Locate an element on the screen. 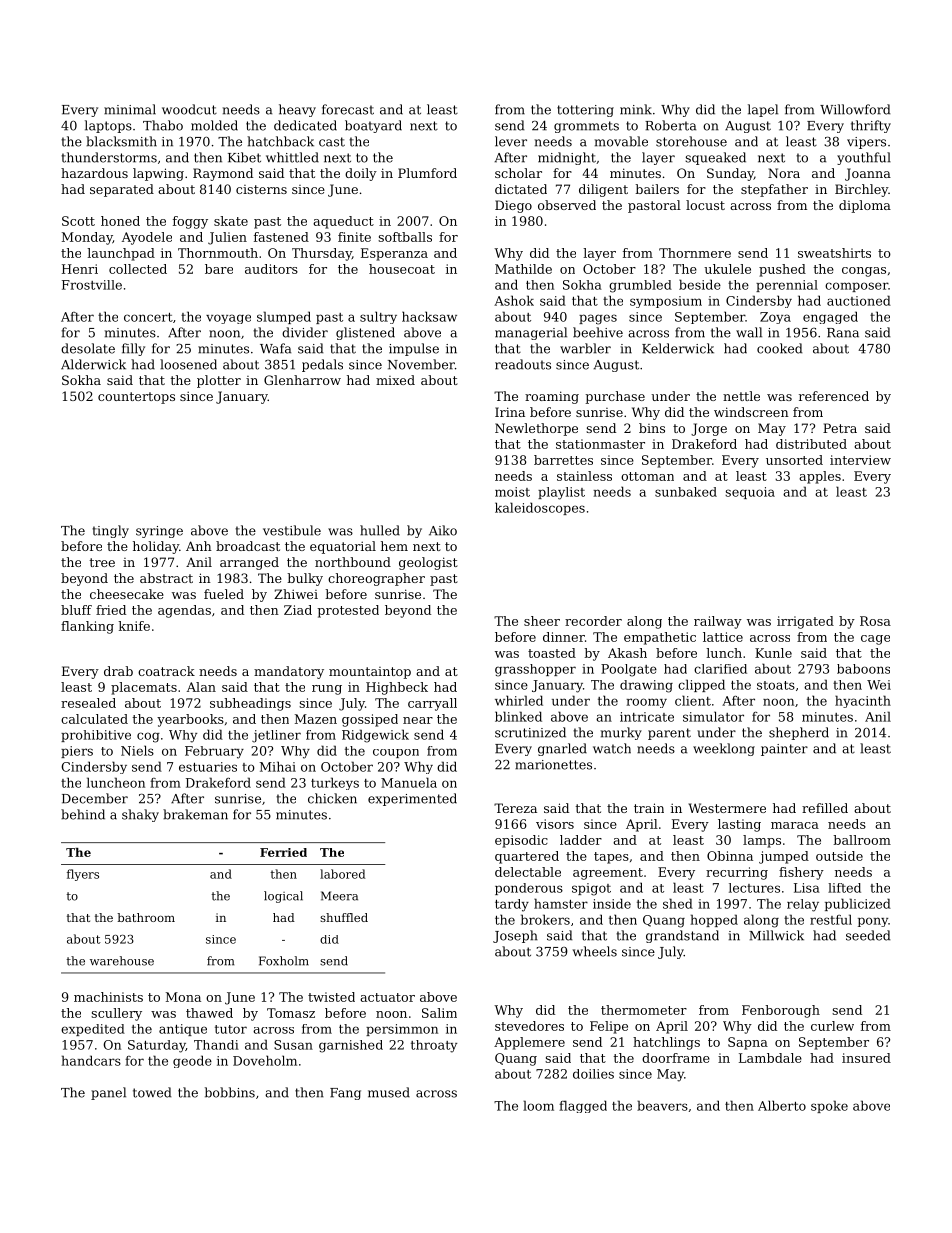  mixed is located at coordinates (395, 380).
